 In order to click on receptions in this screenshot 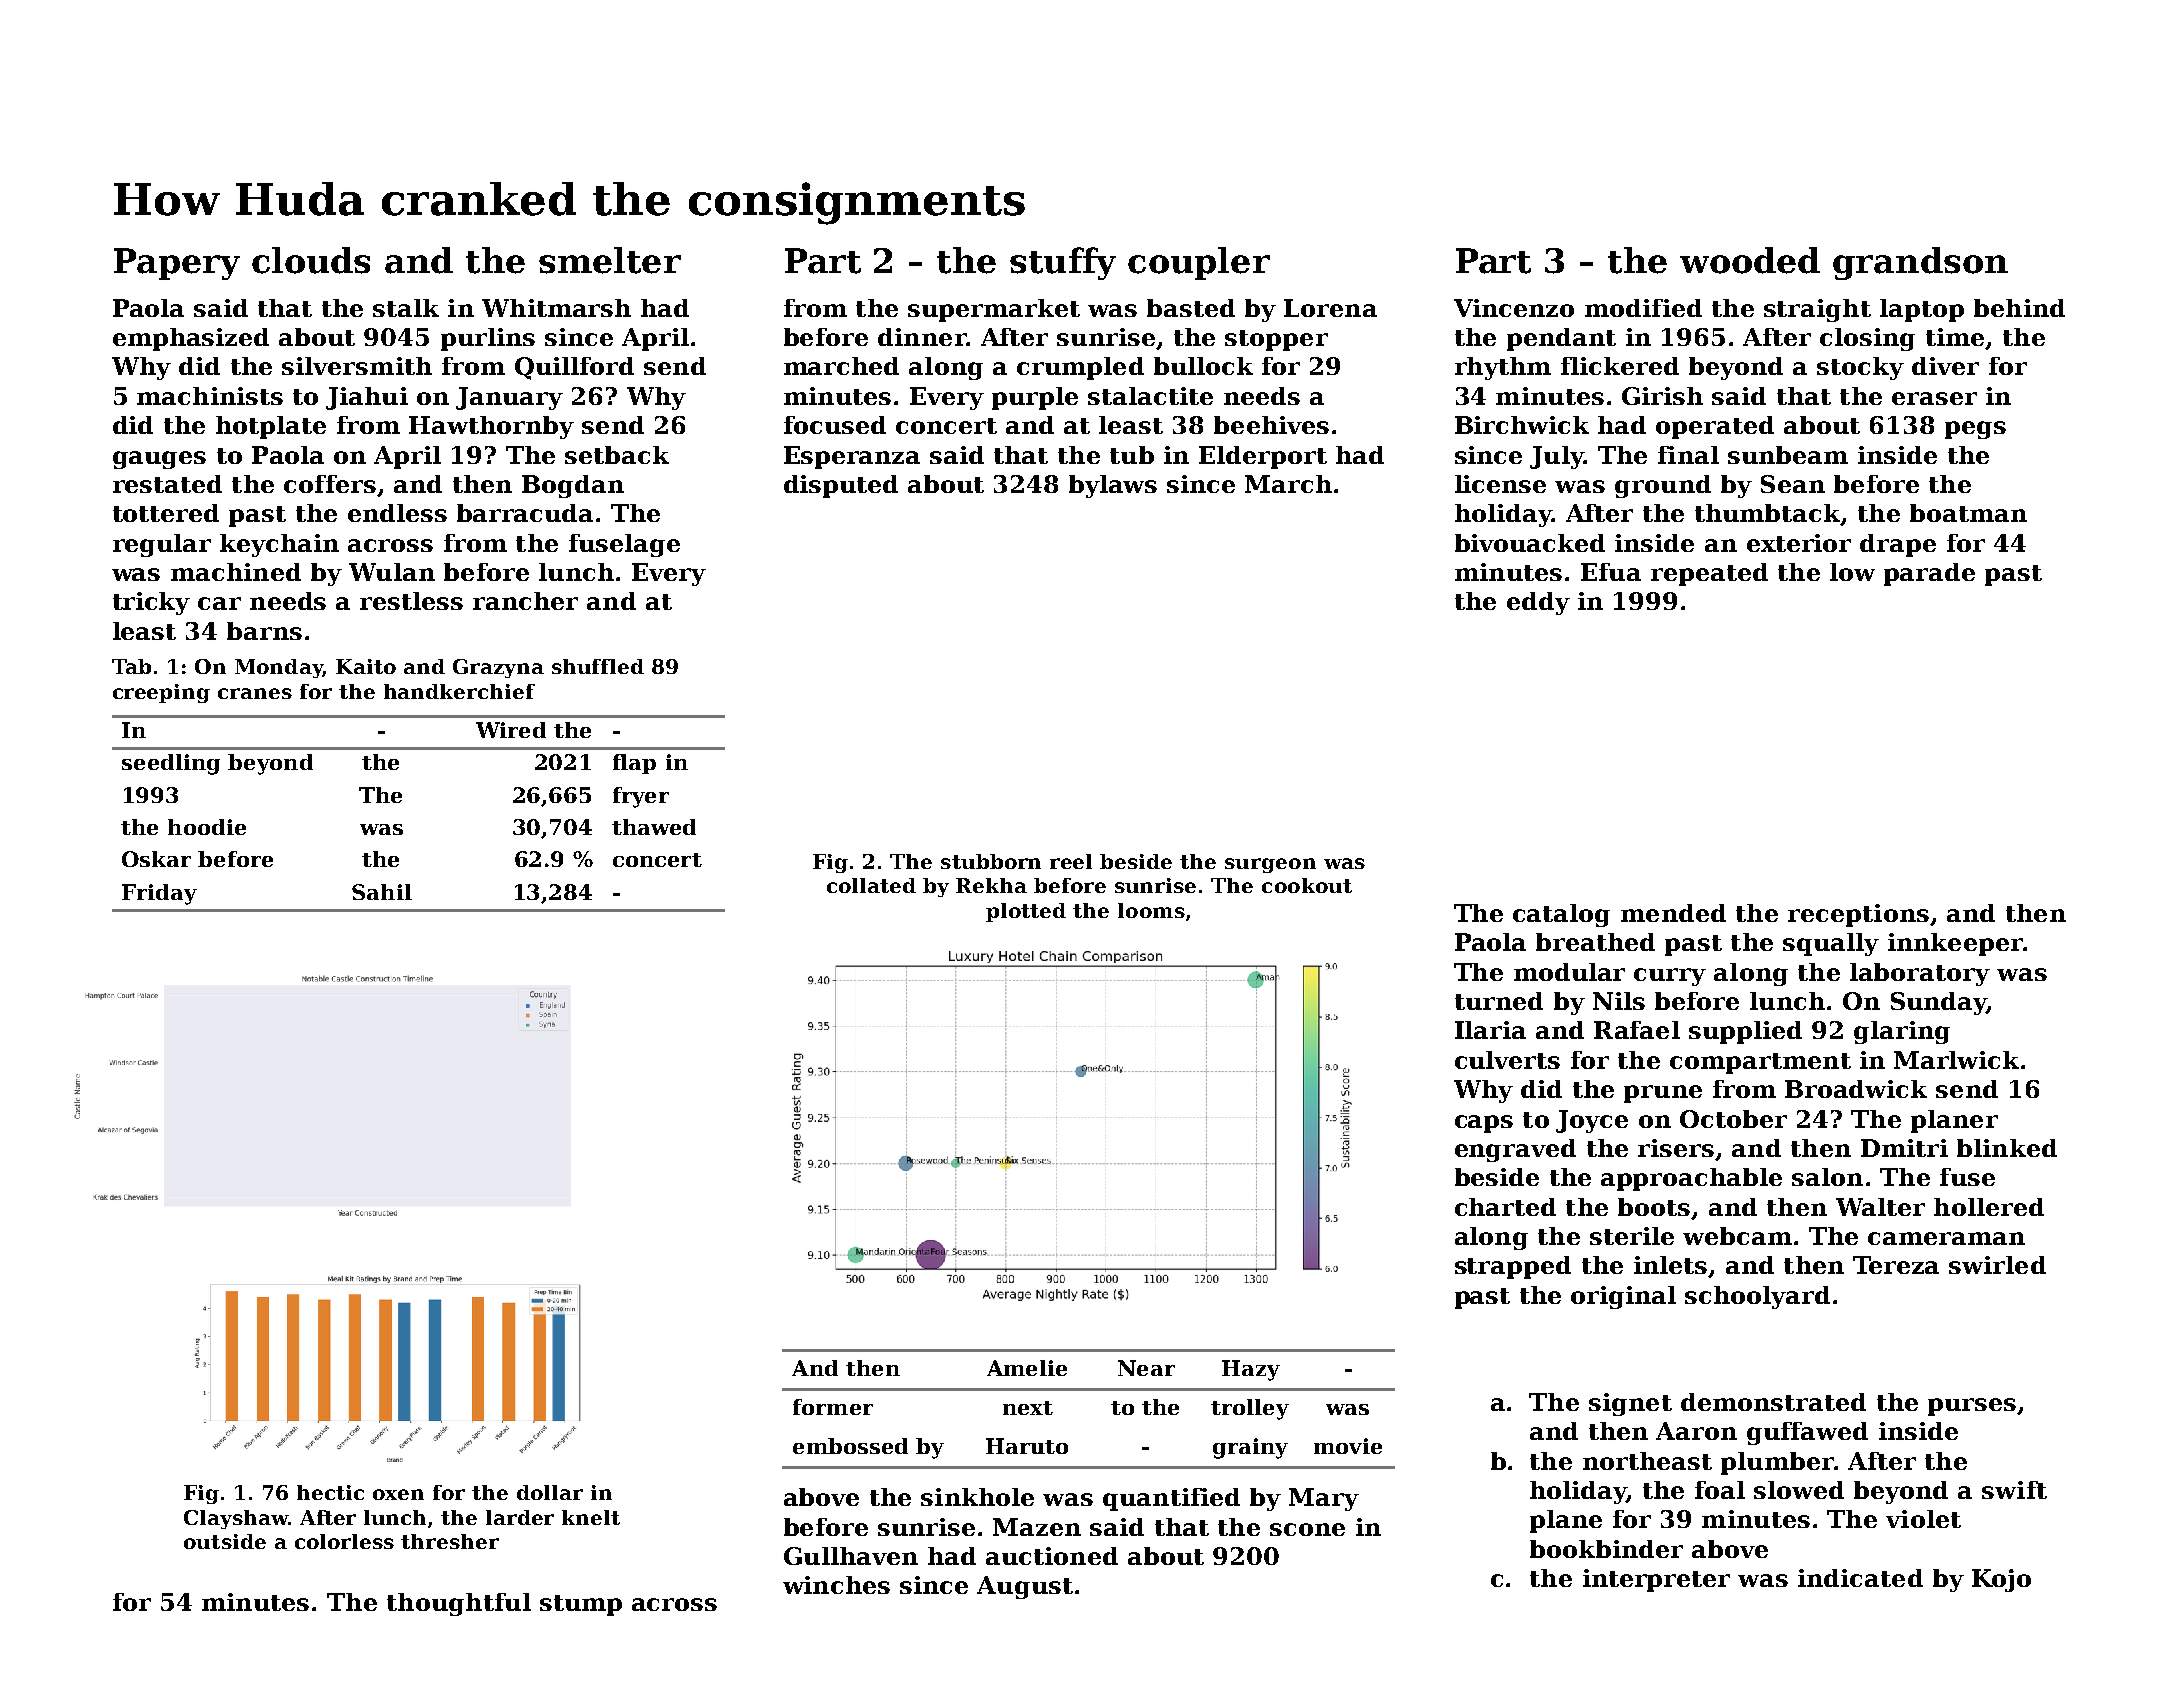, I will do `click(1858, 915)`.
